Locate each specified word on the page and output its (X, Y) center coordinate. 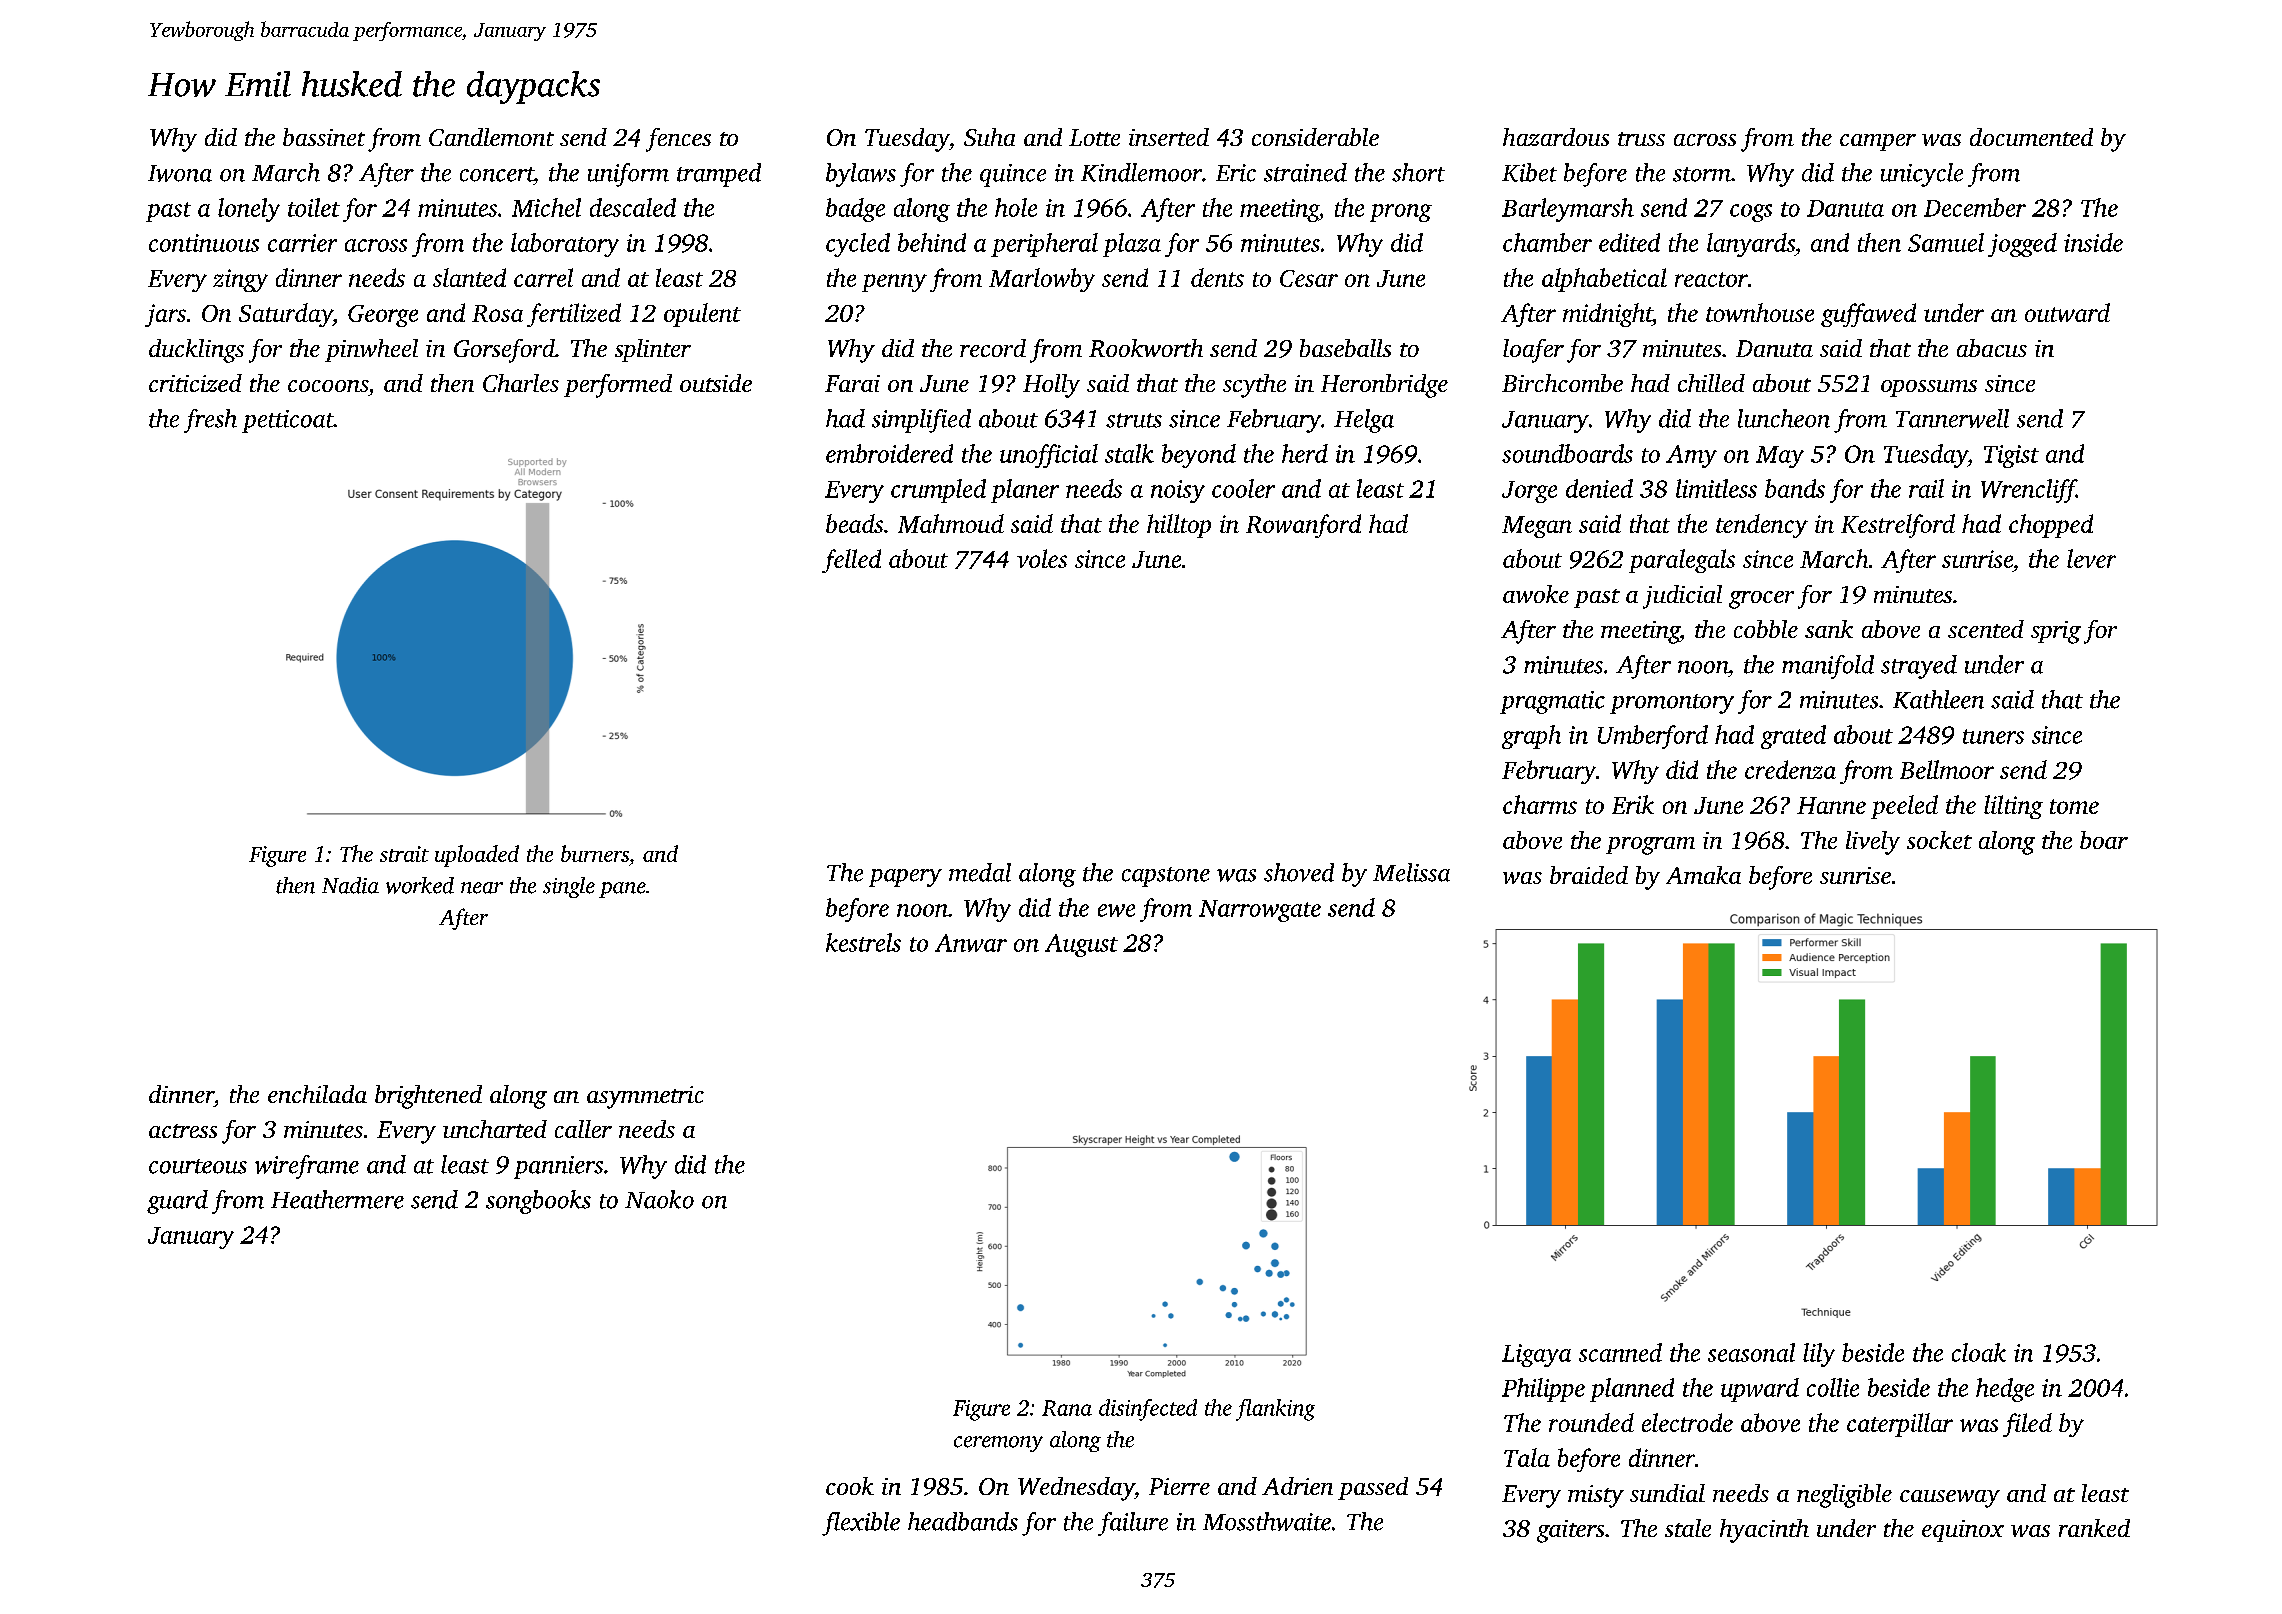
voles (1042, 558)
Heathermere (337, 1199)
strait (404, 854)
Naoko (659, 1199)
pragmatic (1552, 702)
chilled (1711, 383)
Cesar (1309, 278)
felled (851, 561)
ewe (1116, 910)
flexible (861, 1524)
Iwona (180, 173)
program (1650, 846)
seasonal (1751, 1352)
